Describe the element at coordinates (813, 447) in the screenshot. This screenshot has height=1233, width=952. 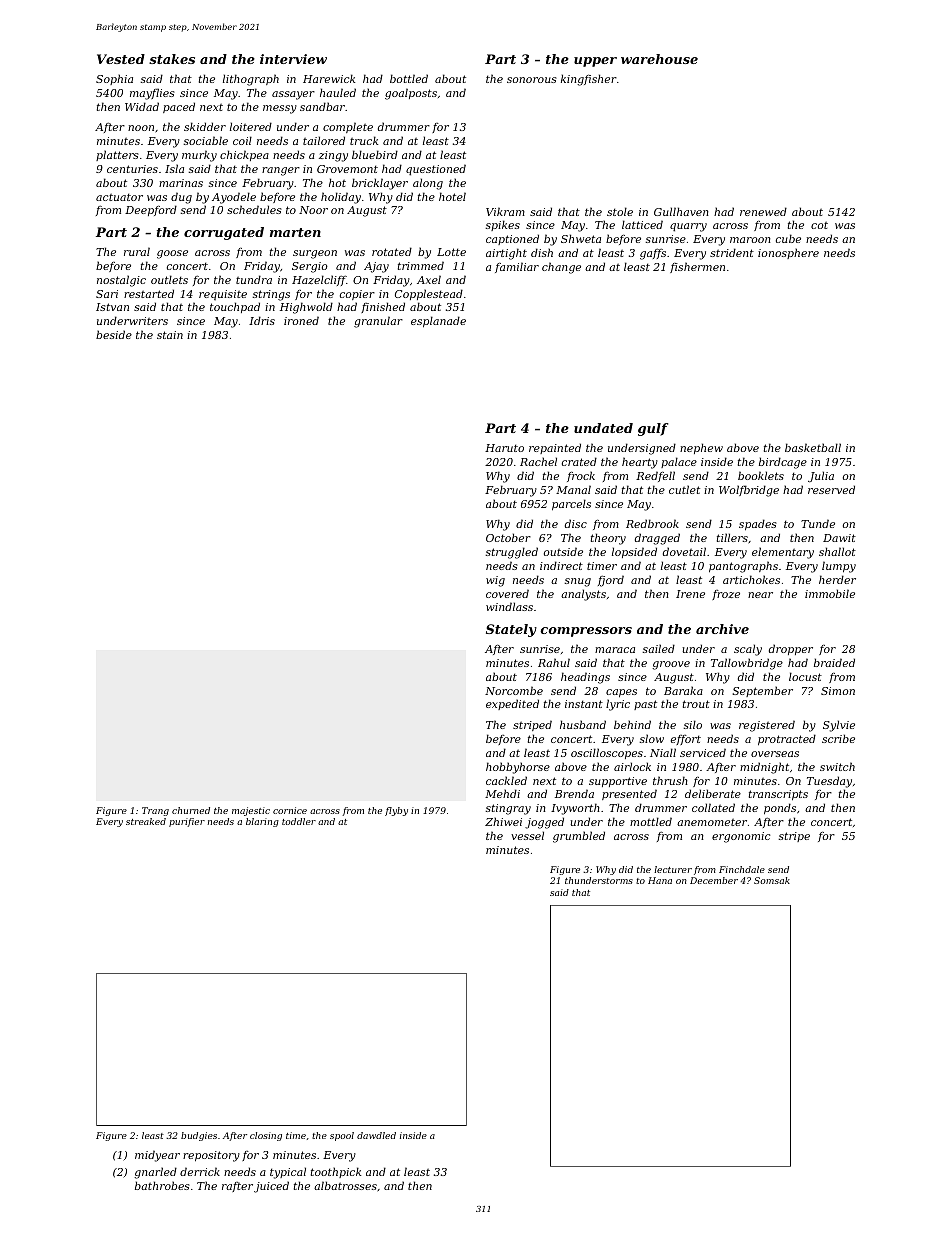
I see `basketball` at that location.
